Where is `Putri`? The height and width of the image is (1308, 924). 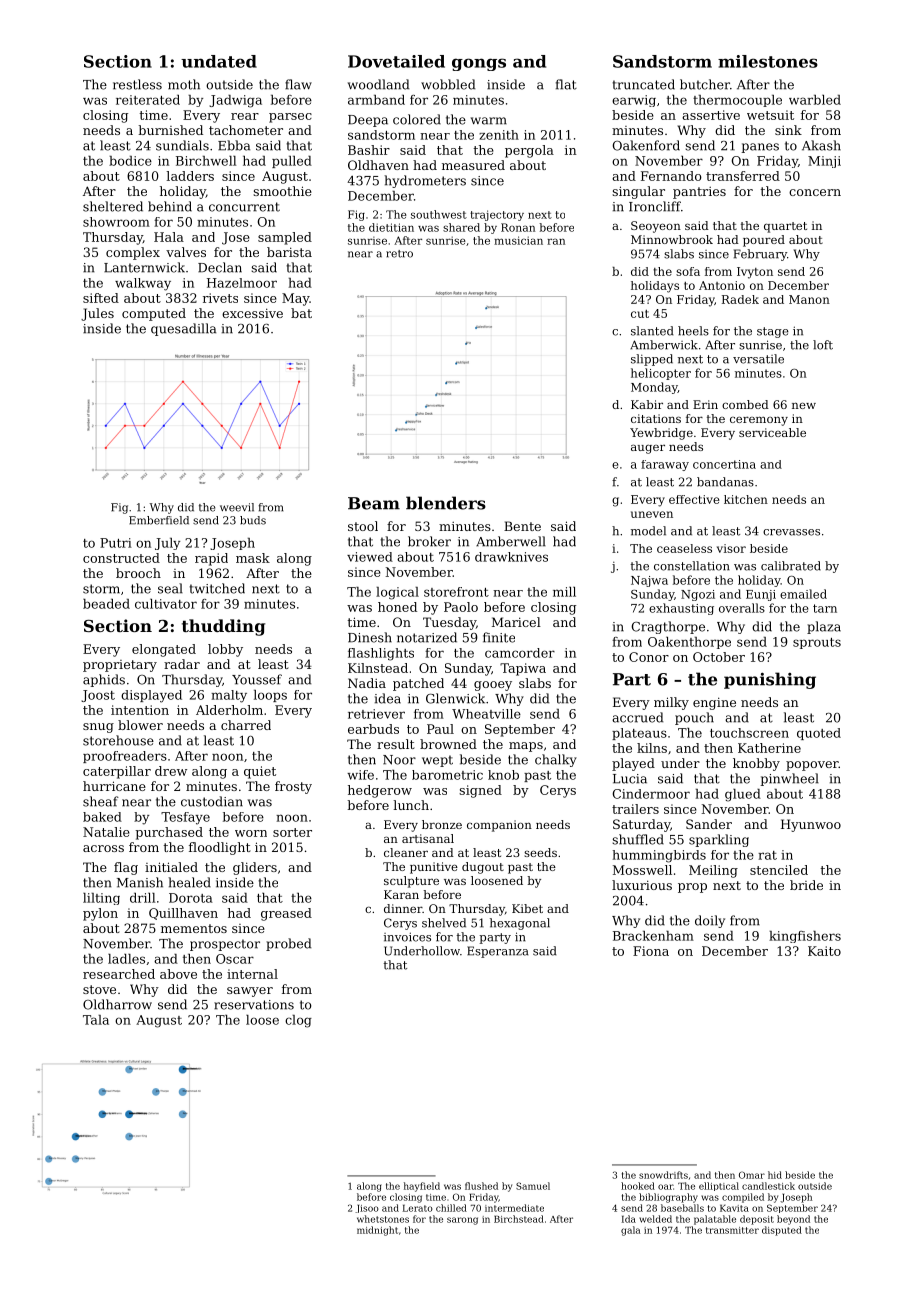 Putri is located at coordinates (116, 543).
